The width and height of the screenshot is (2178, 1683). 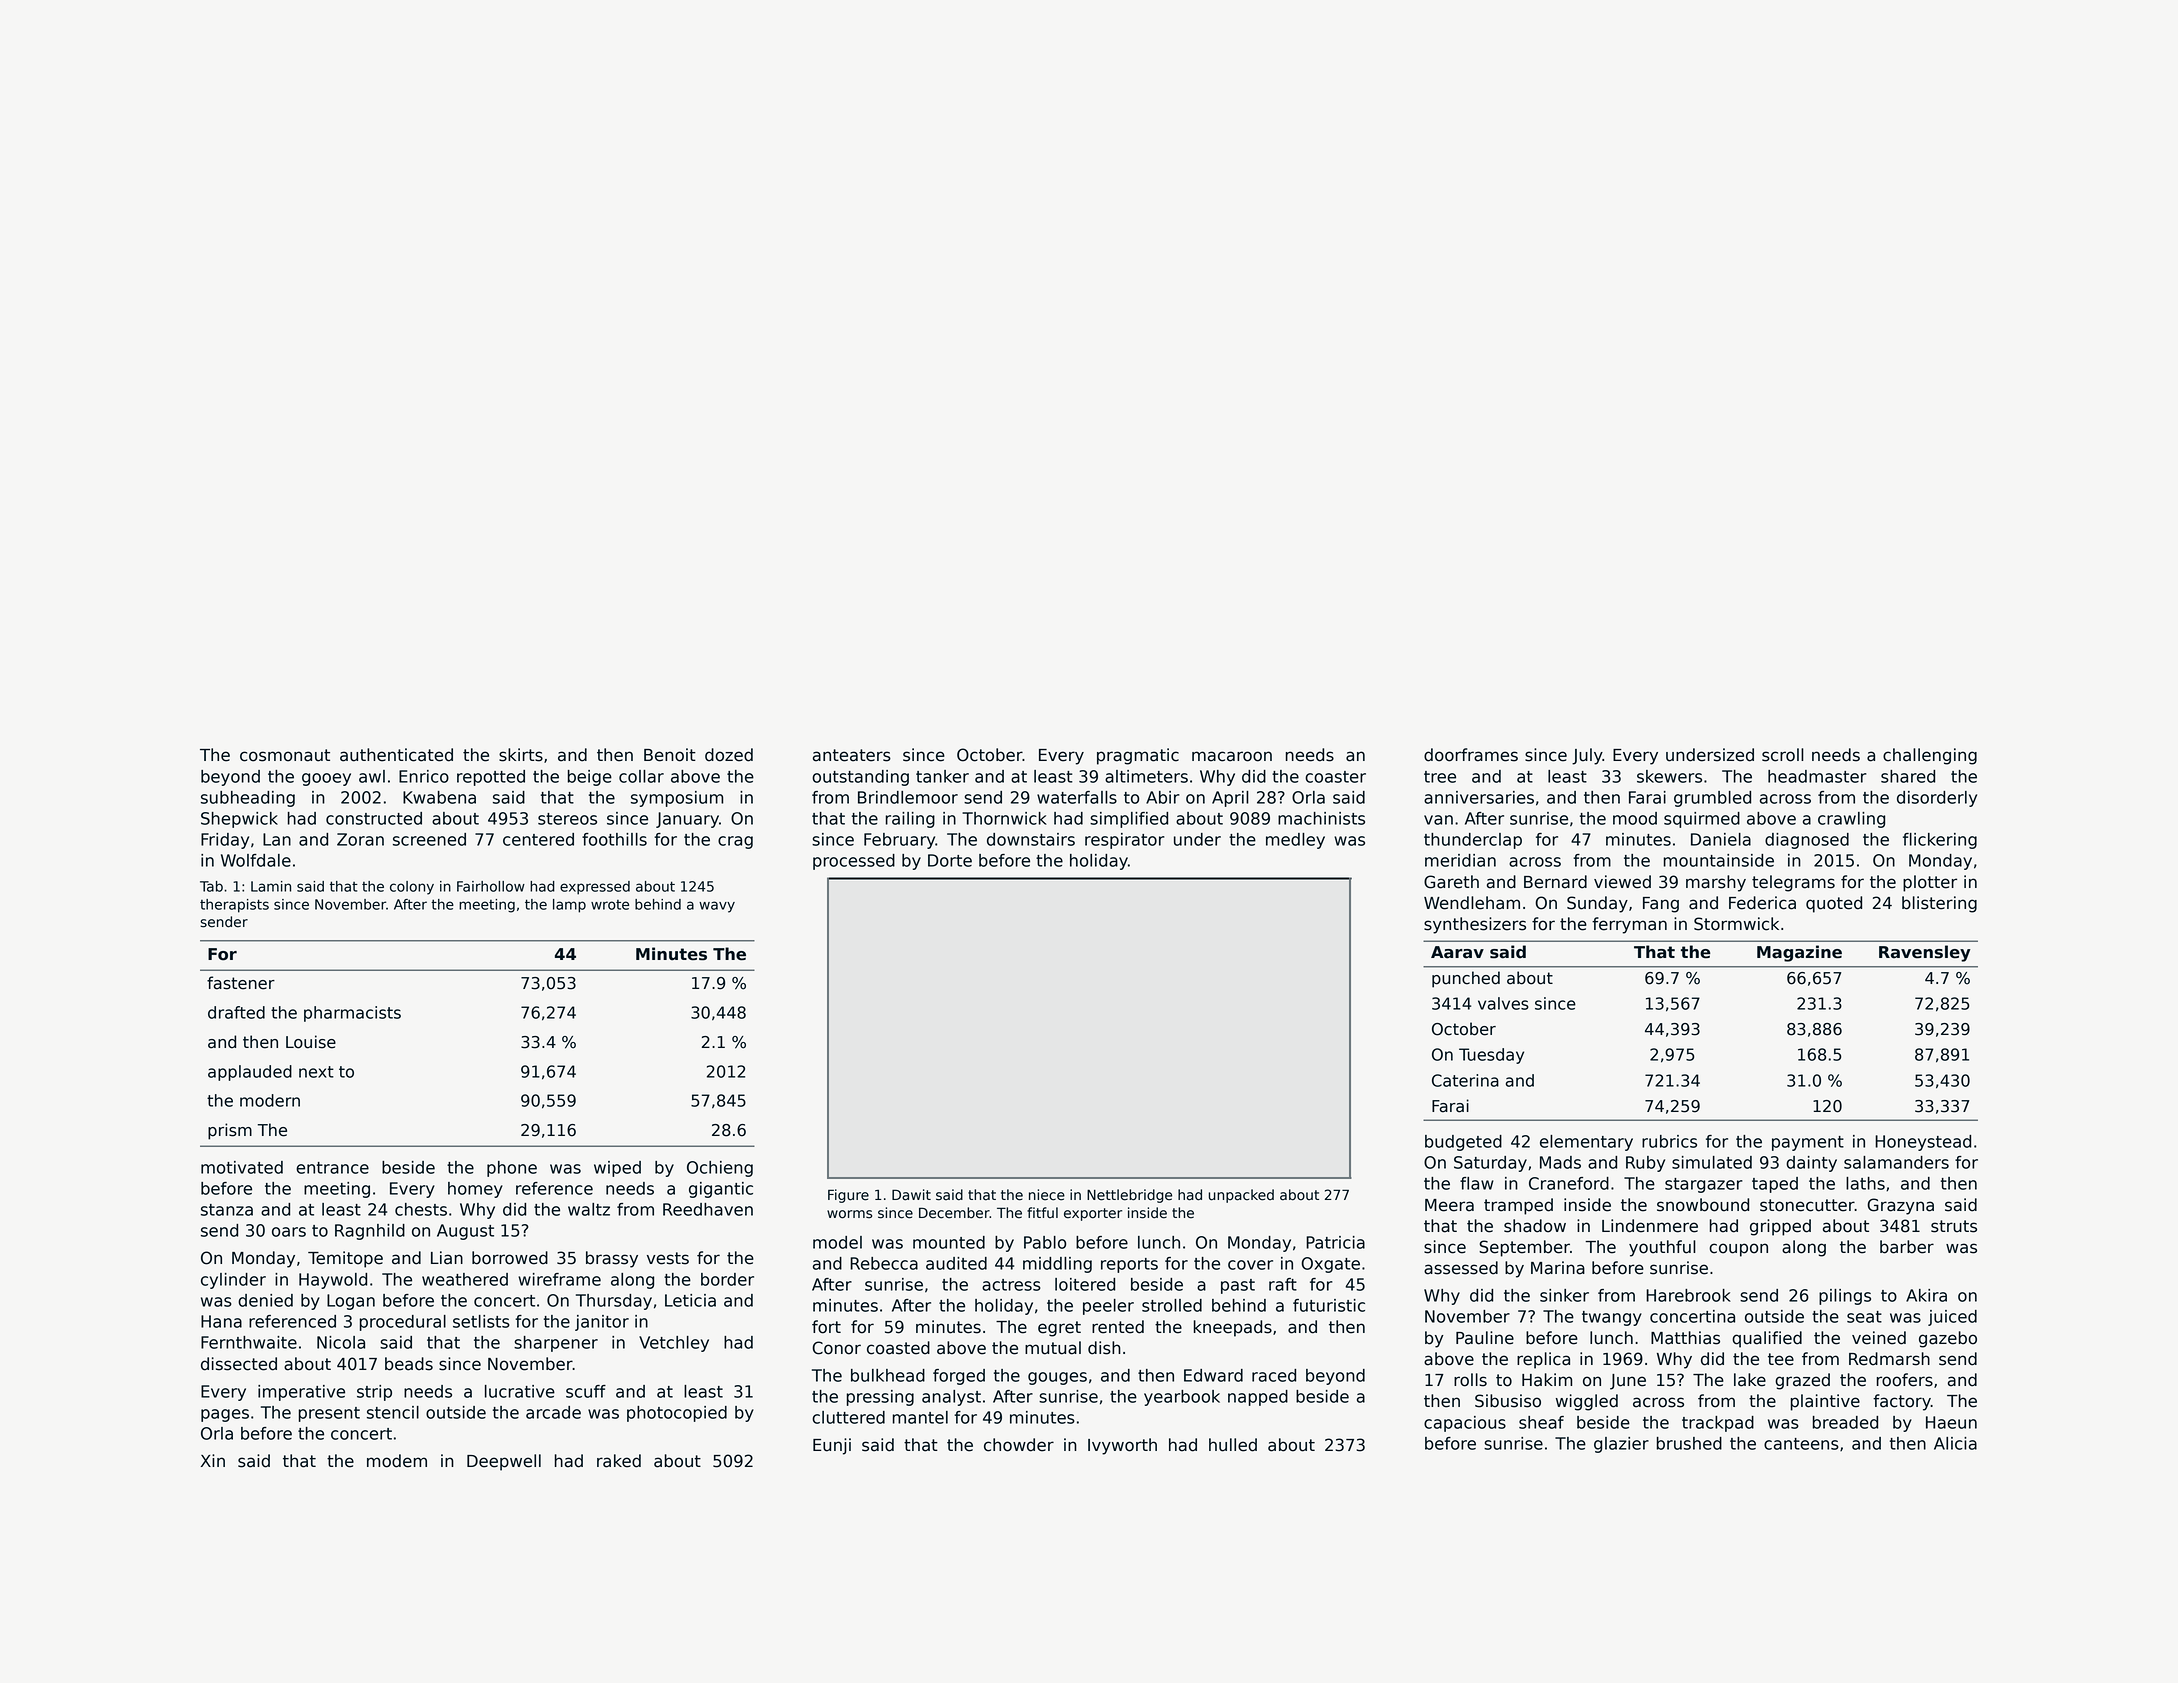 What do you see at coordinates (553, 1412) in the screenshot?
I see `arcade` at bounding box center [553, 1412].
